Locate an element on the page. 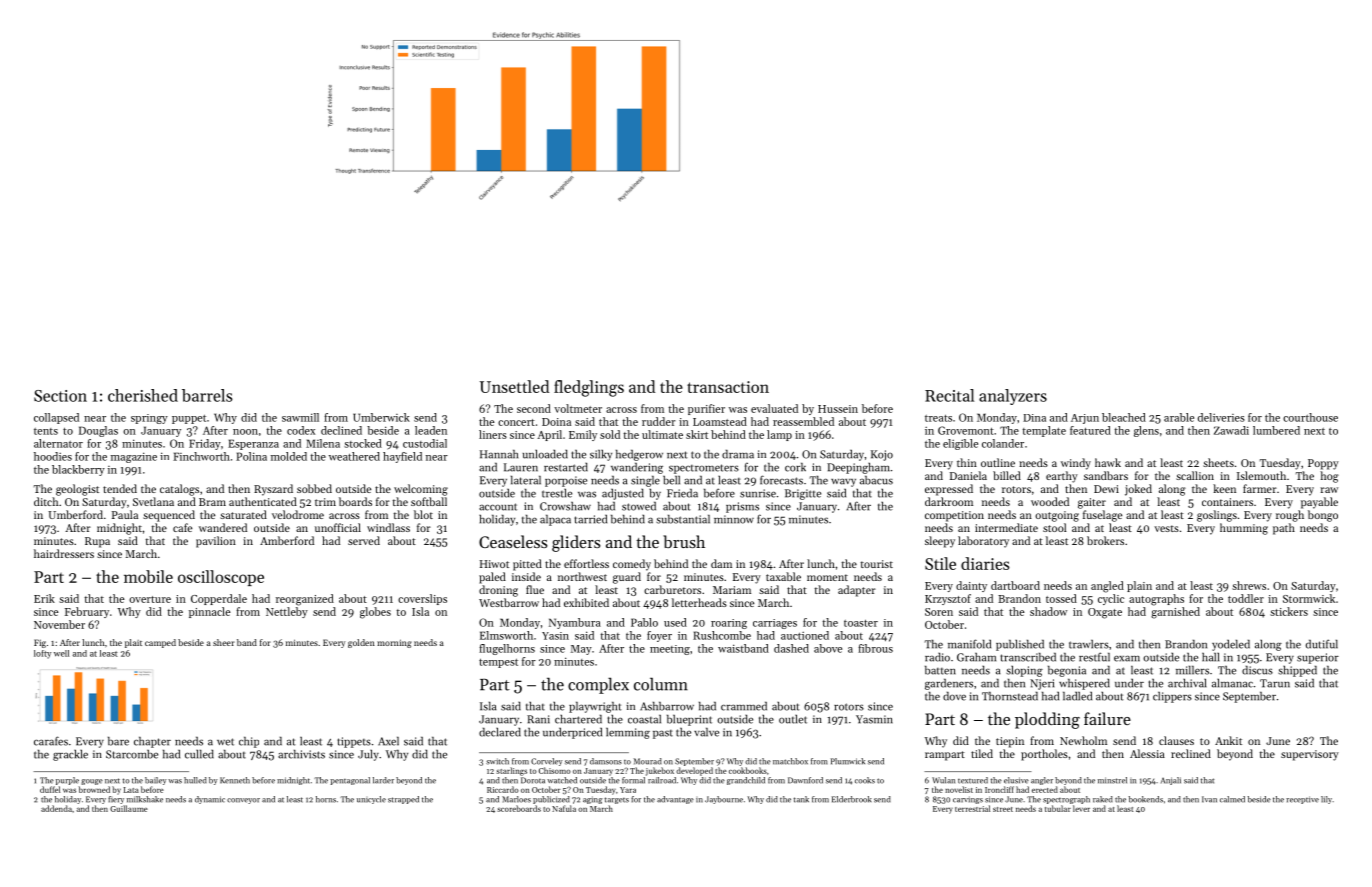 This document has height=887, width=1372. yodeled is located at coordinates (1231, 645).
